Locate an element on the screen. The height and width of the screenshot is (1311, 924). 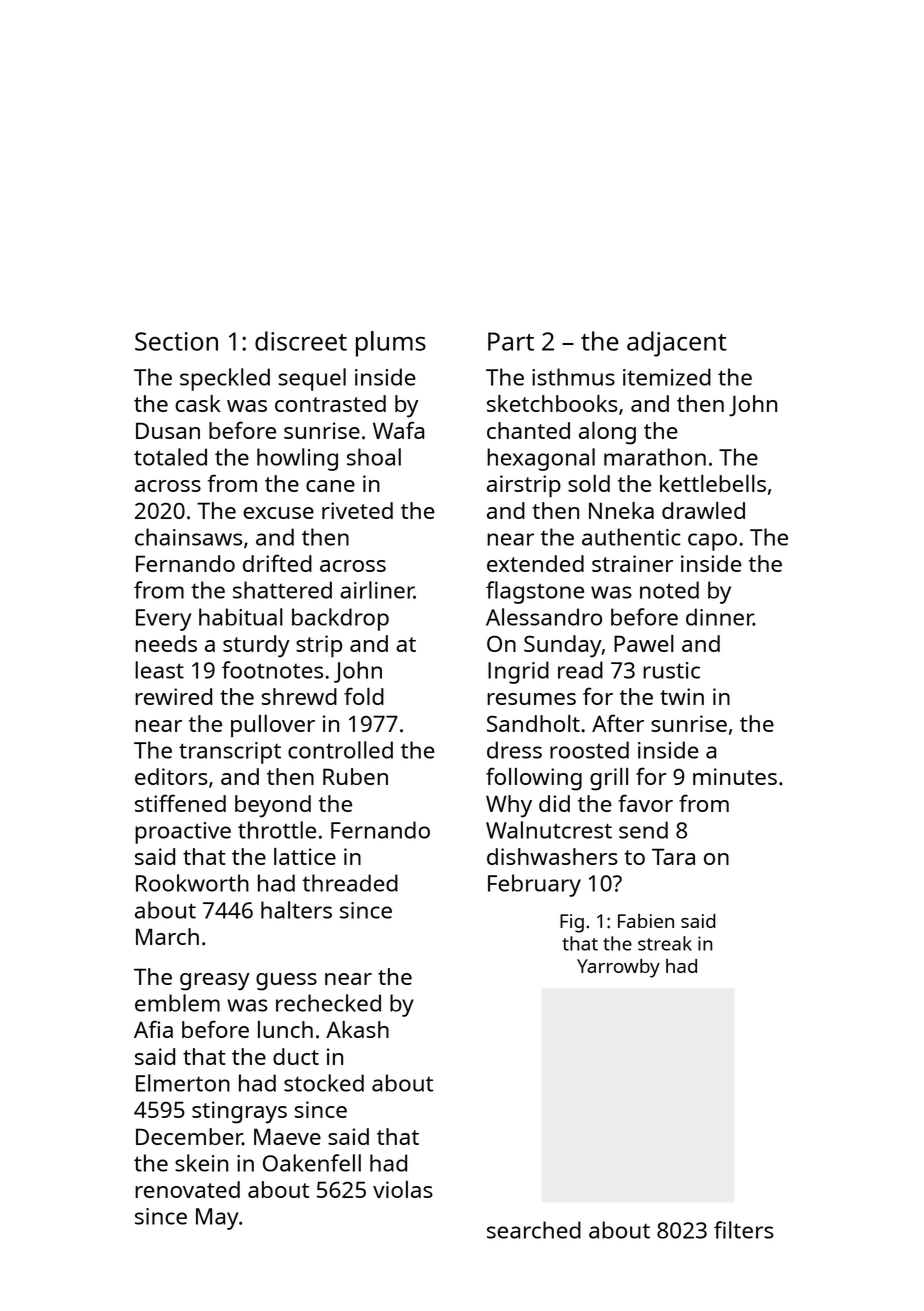
May is located at coordinates (217, 1219).
